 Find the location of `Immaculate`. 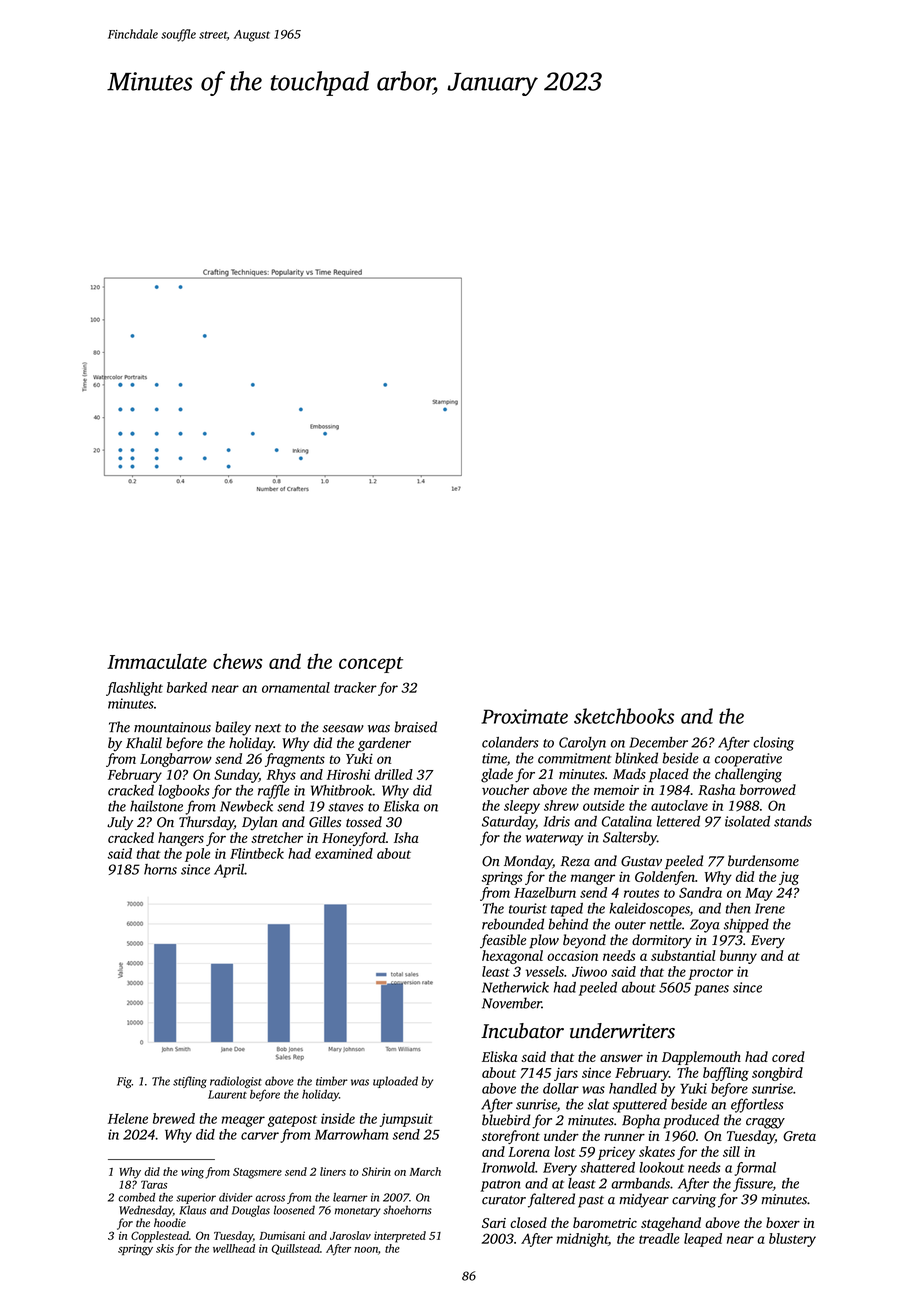

Immaculate is located at coordinates (157, 661).
